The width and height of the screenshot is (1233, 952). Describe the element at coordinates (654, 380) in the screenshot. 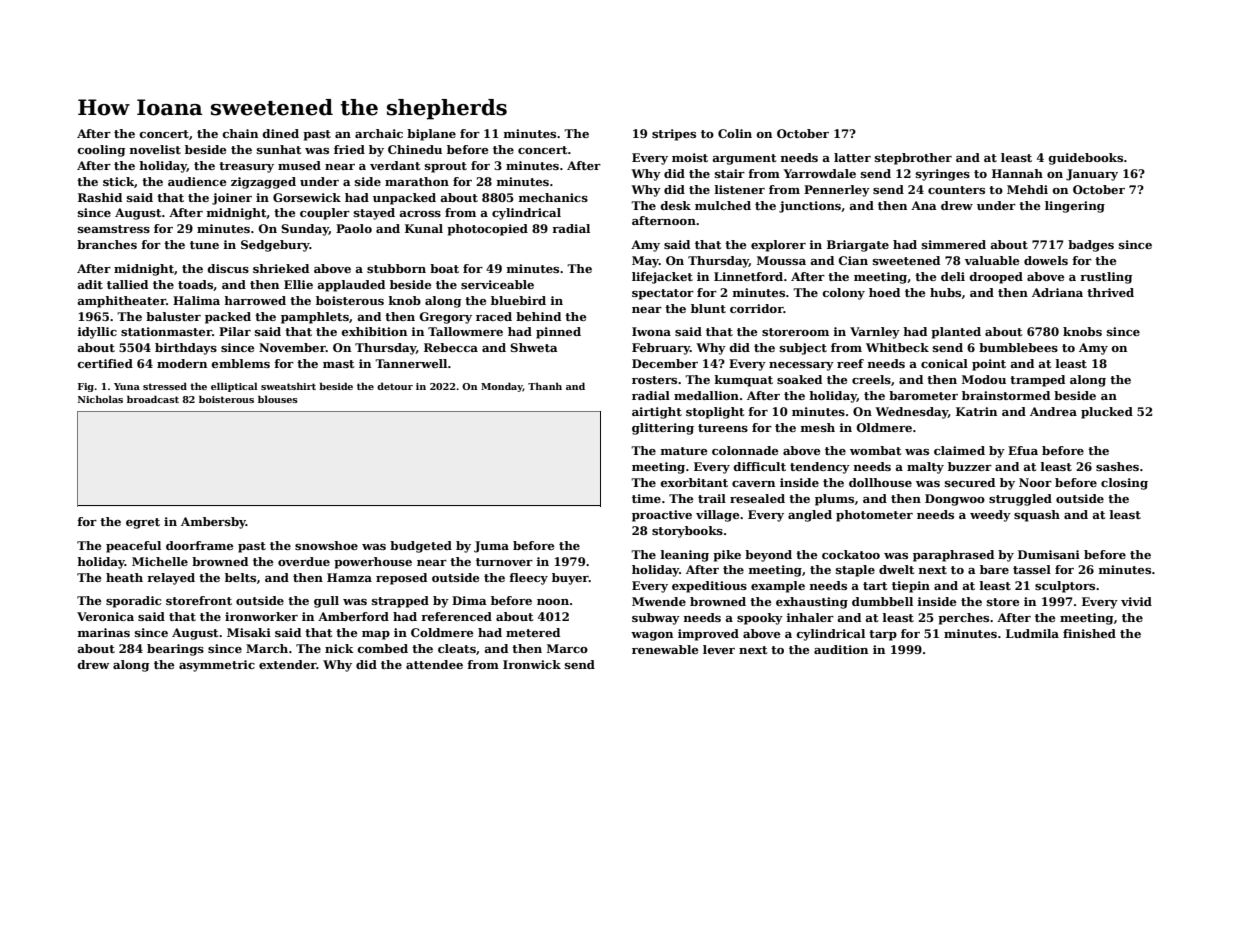

I see `rosters` at that location.
